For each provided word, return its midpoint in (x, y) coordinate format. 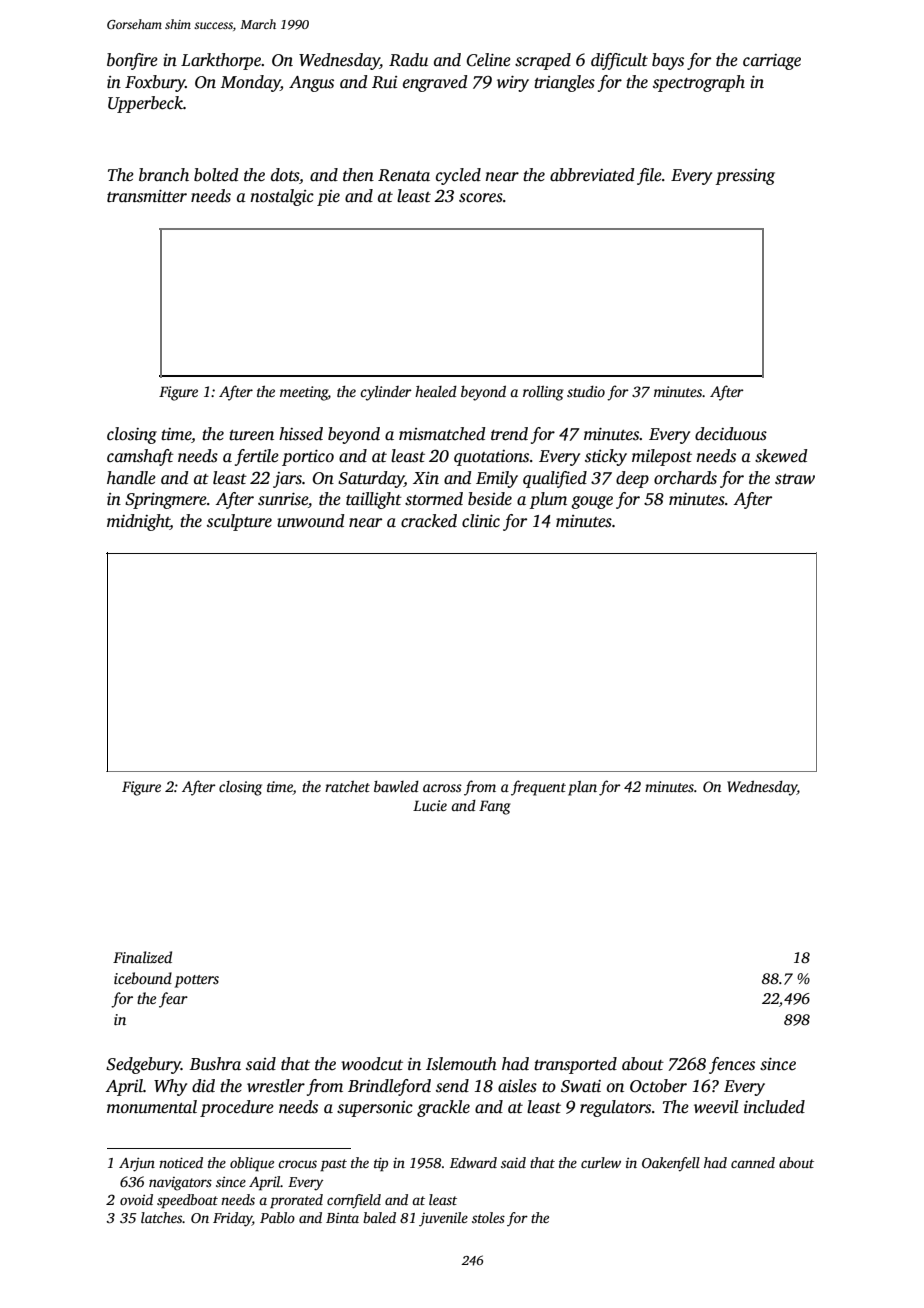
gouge (592, 502)
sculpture (239, 522)
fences (732, 1065)
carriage (772, 62)
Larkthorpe (221, 61)
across (442, 788)
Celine (488, 60)
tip (381, 1164)
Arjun (137, 1164)
